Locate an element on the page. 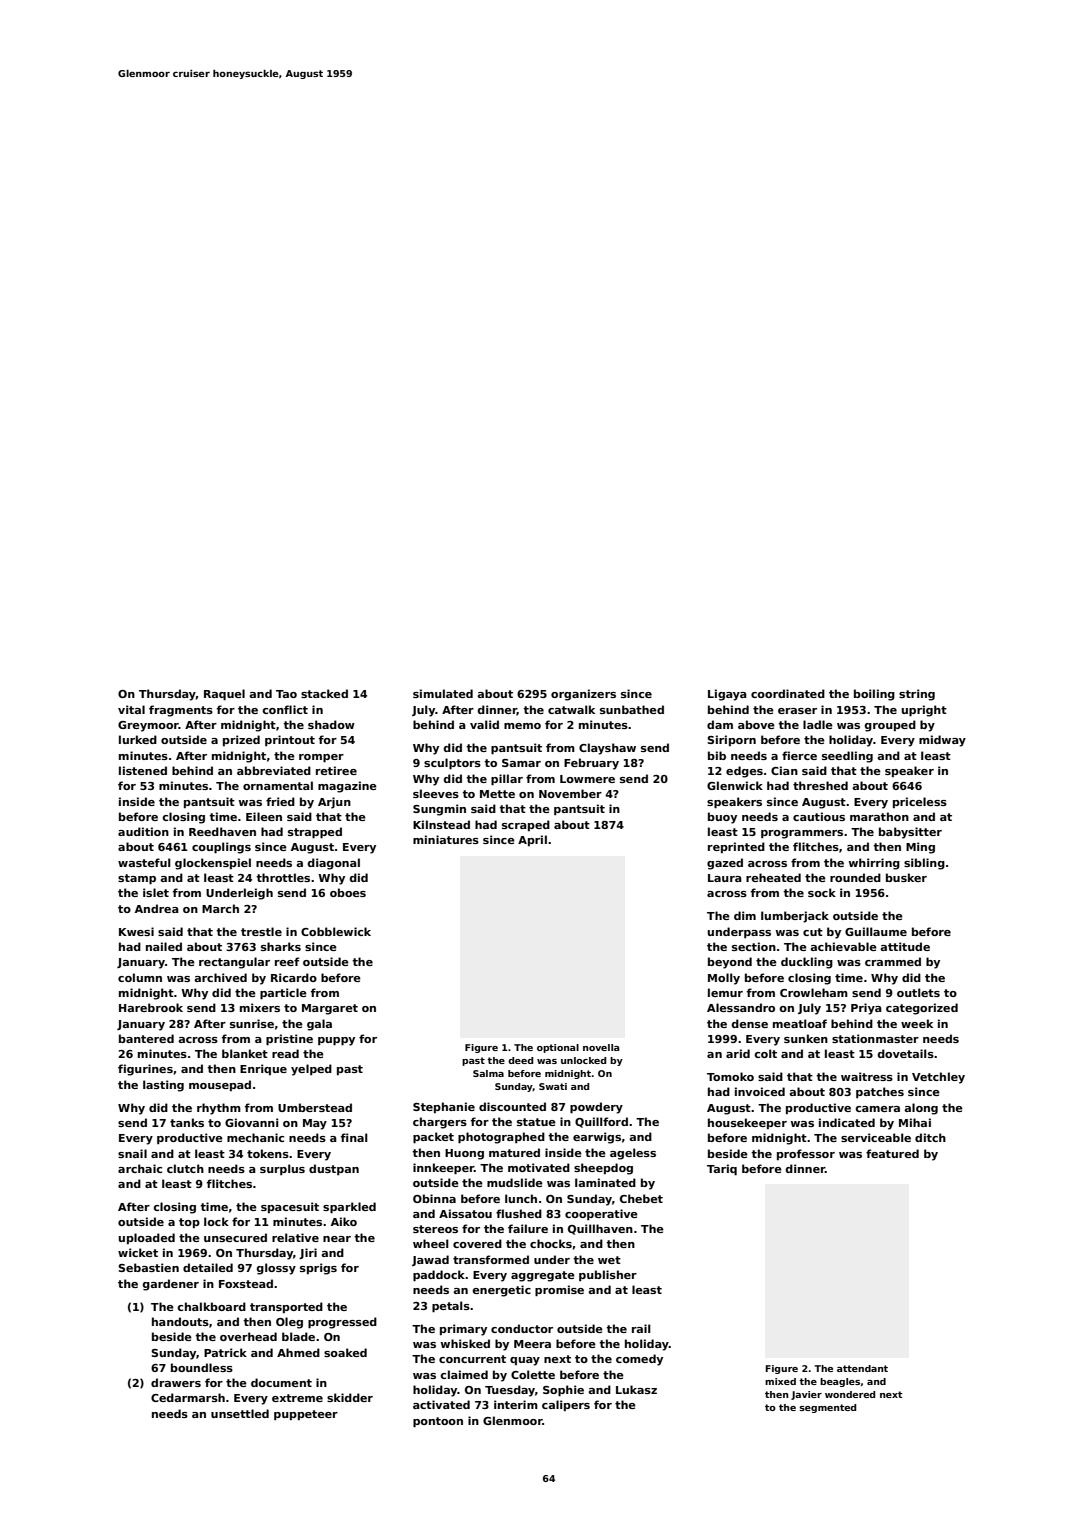 The image size is (1085, 1534). week is located at coordinates (917, 1023).
